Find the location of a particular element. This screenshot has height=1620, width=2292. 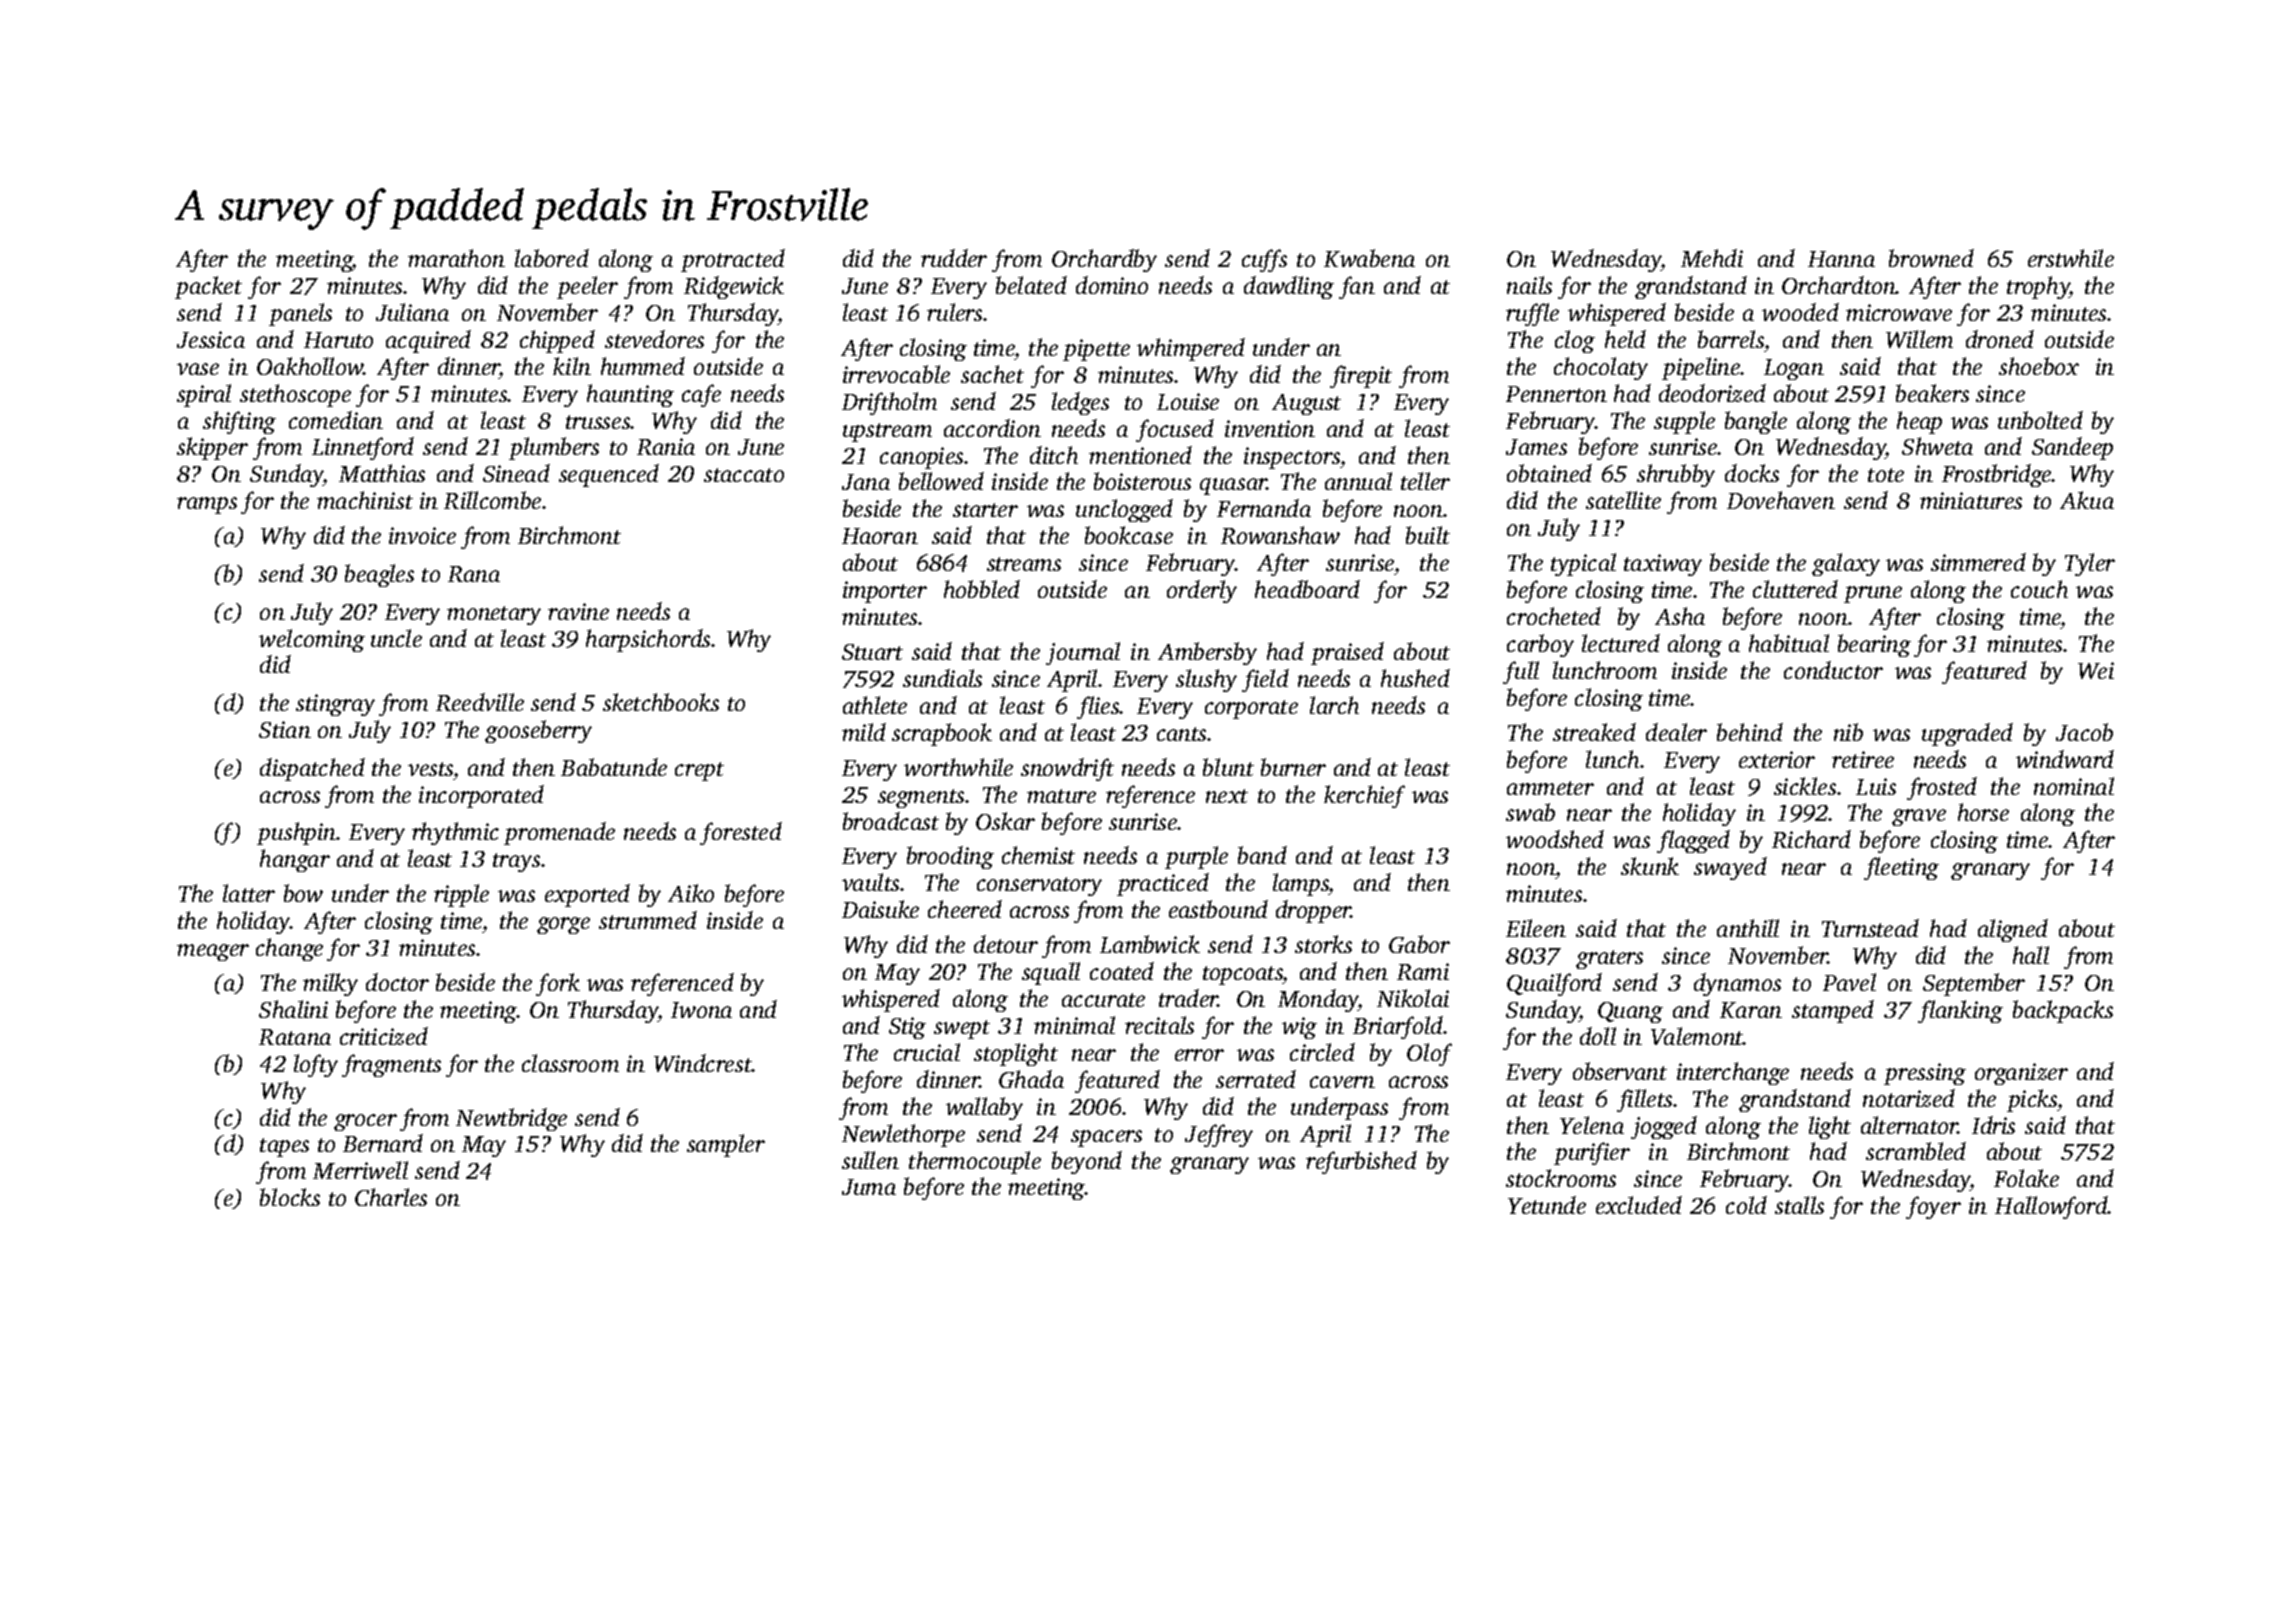

Yetunde is located at coordinates (1547, 1205).
